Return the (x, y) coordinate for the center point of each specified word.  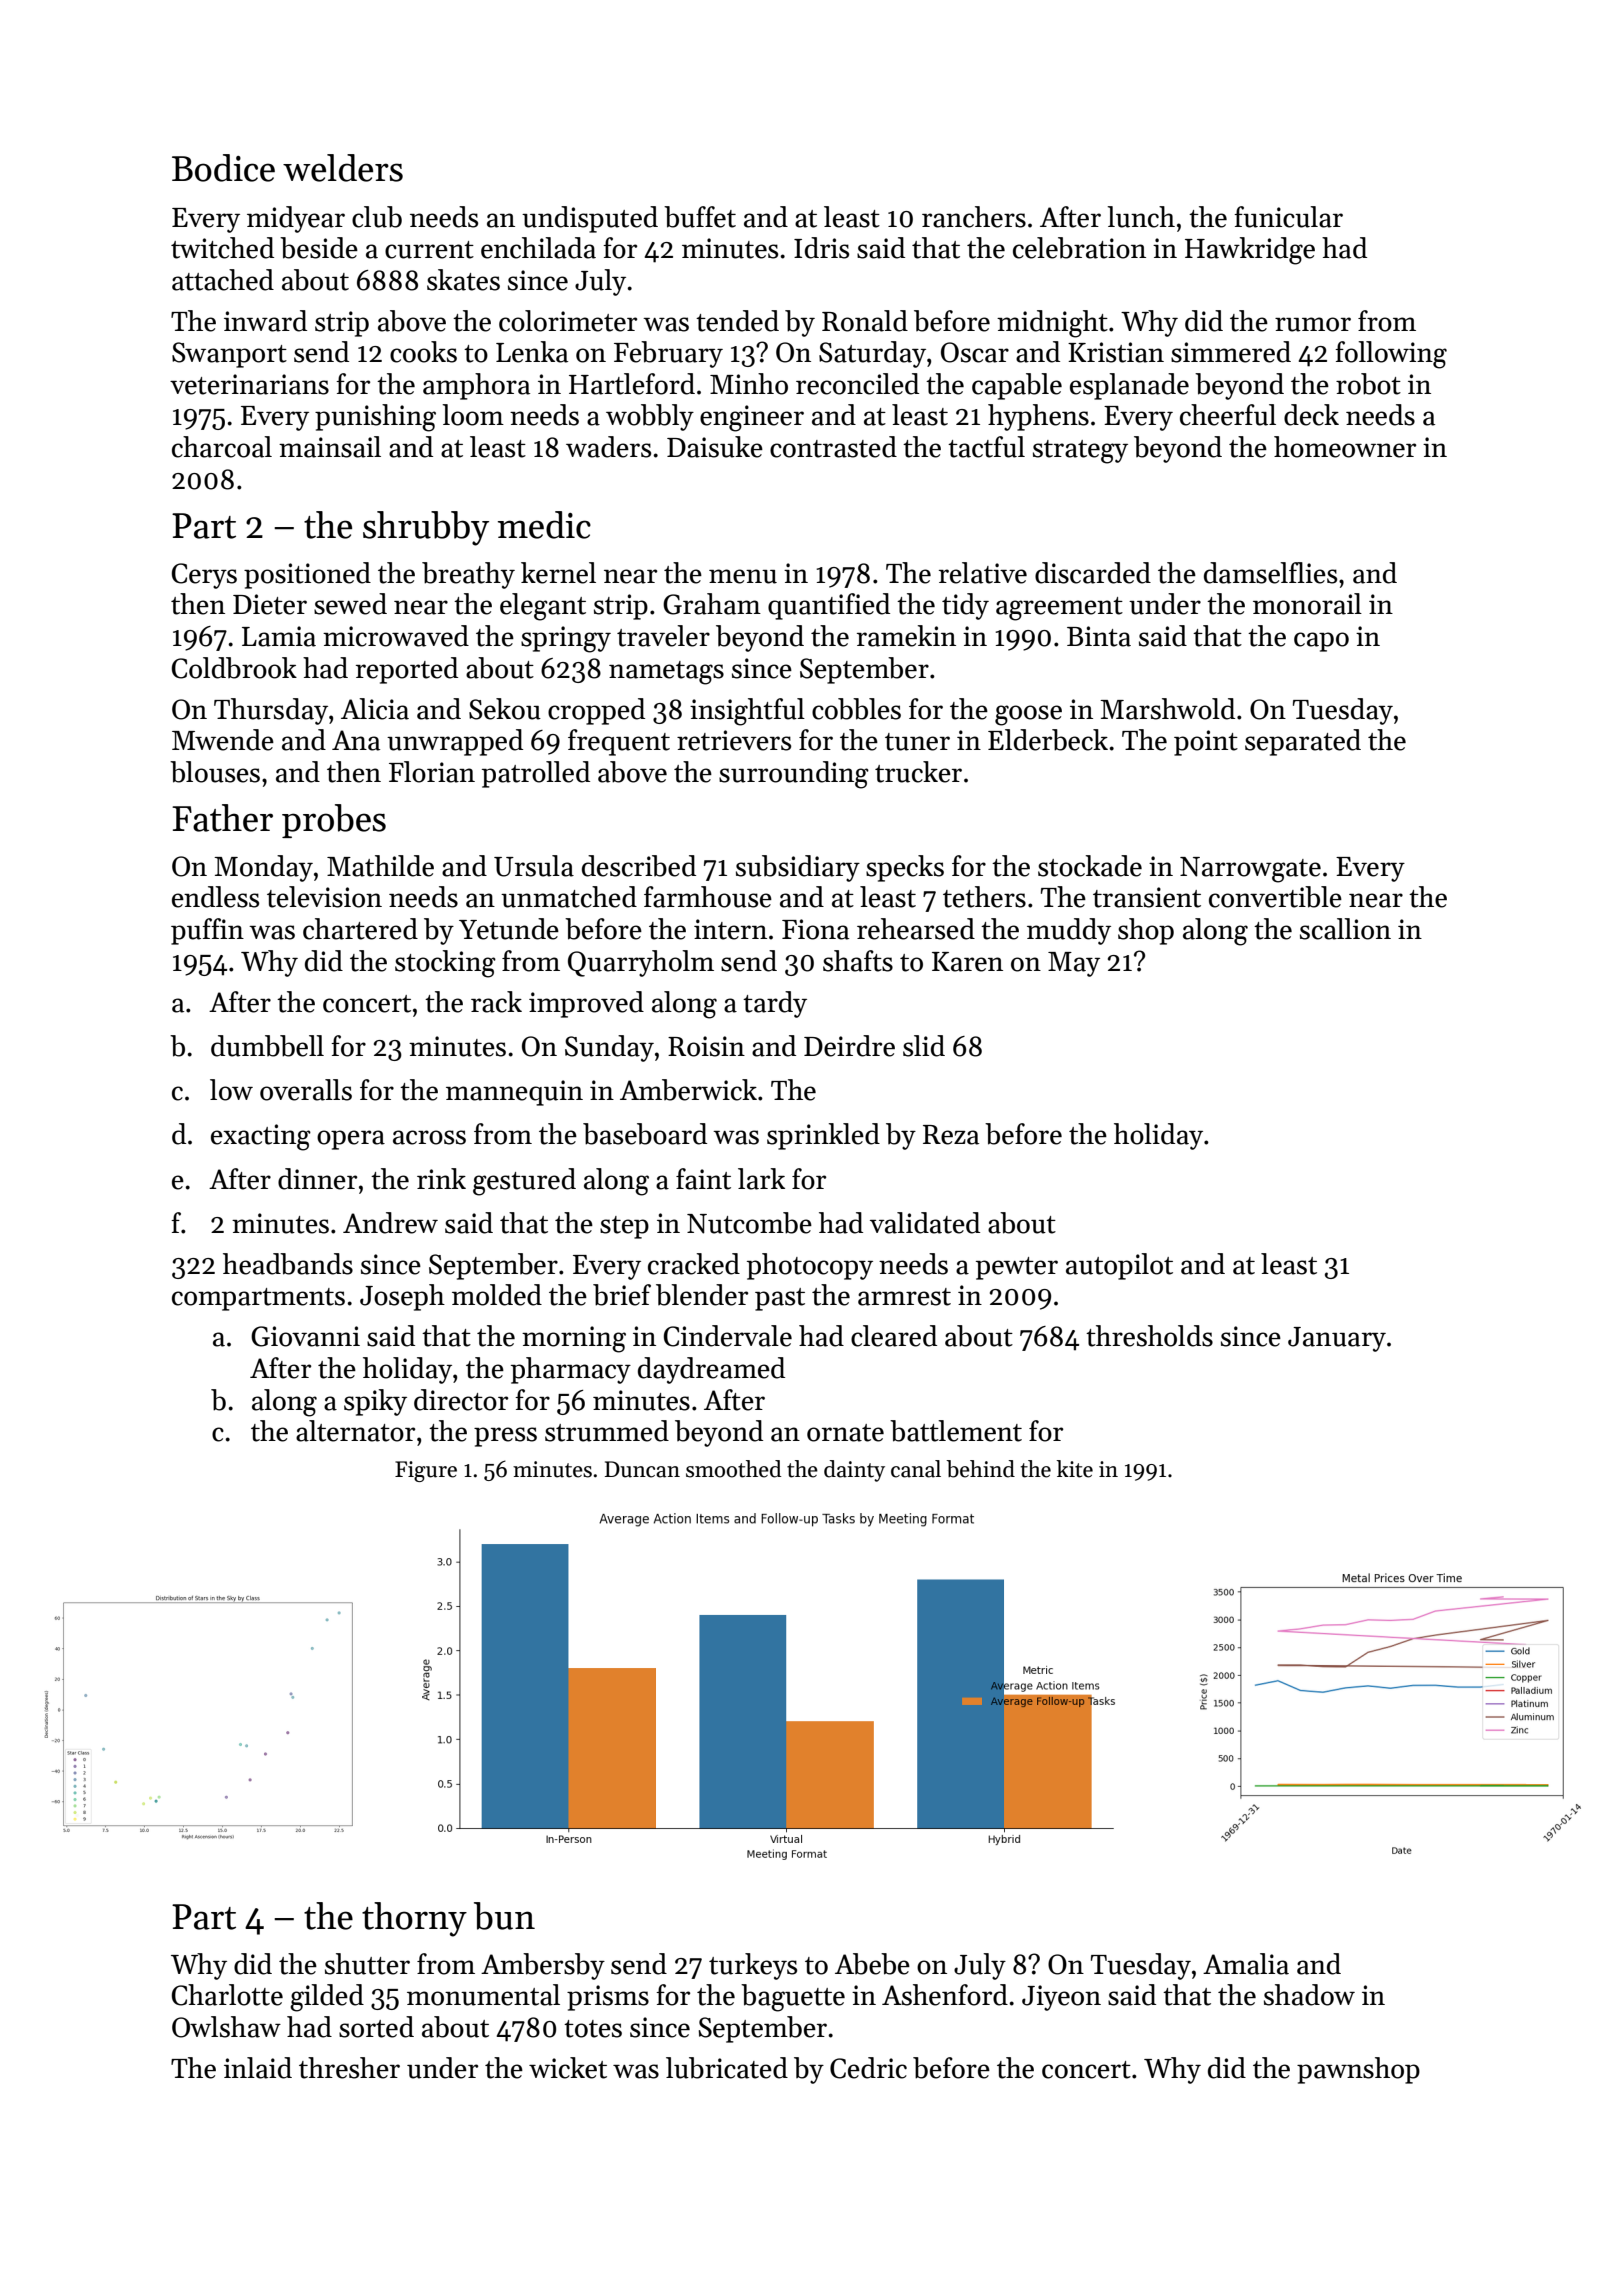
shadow (1309, 1995)
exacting (261, 1137)
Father (222, 818)
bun (504, 1916)
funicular (1288, 217)
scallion (1345, 929)
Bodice (223, 168)
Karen (967, 962)
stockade (1090, 866)
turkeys (753, 1966)
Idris (821, 248)
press (505, 1437)
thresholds (1149, 1336)
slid (924, 1046)
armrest (904, 1297)
